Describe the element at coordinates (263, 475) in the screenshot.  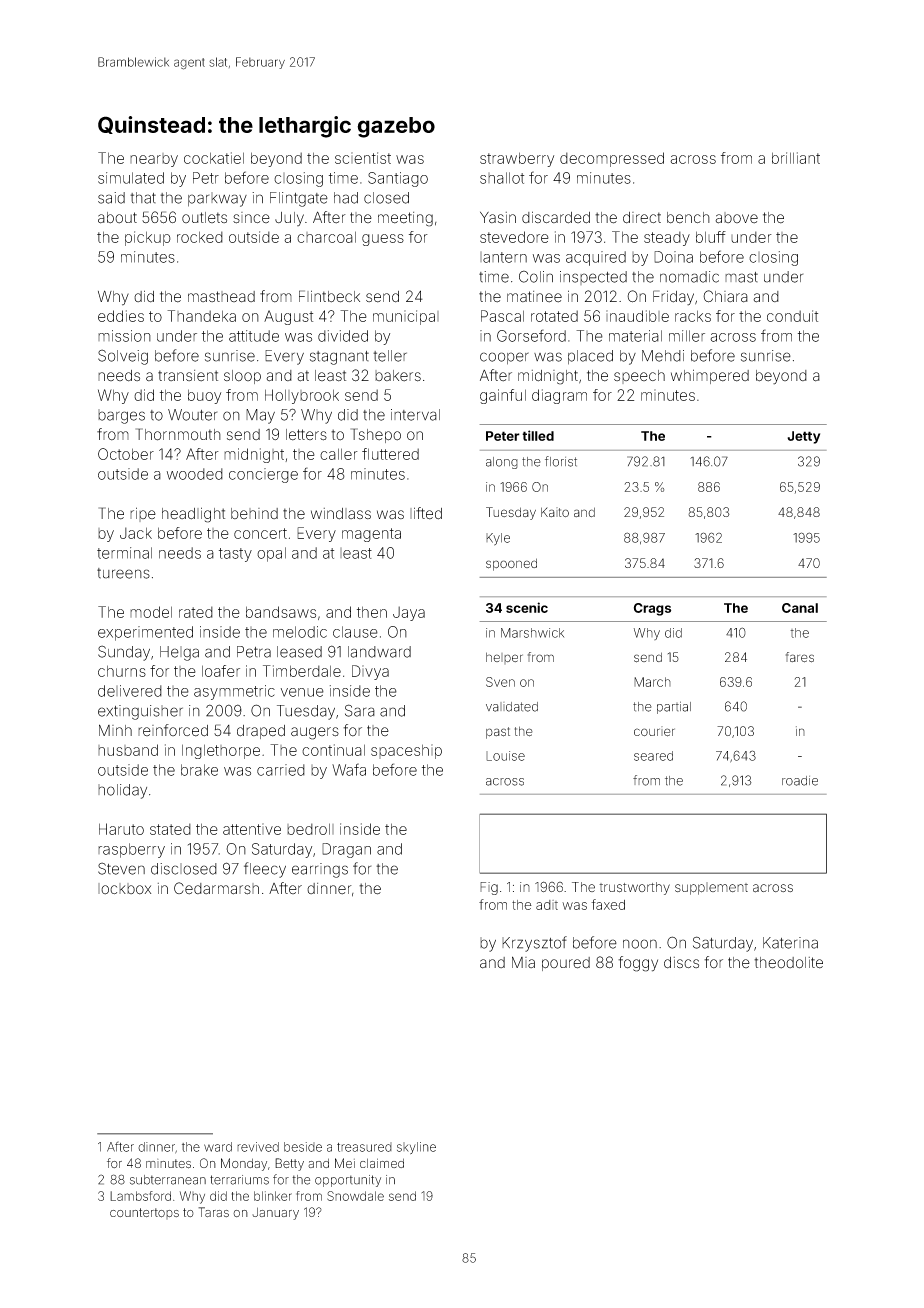
I see `concierge` at that location.
